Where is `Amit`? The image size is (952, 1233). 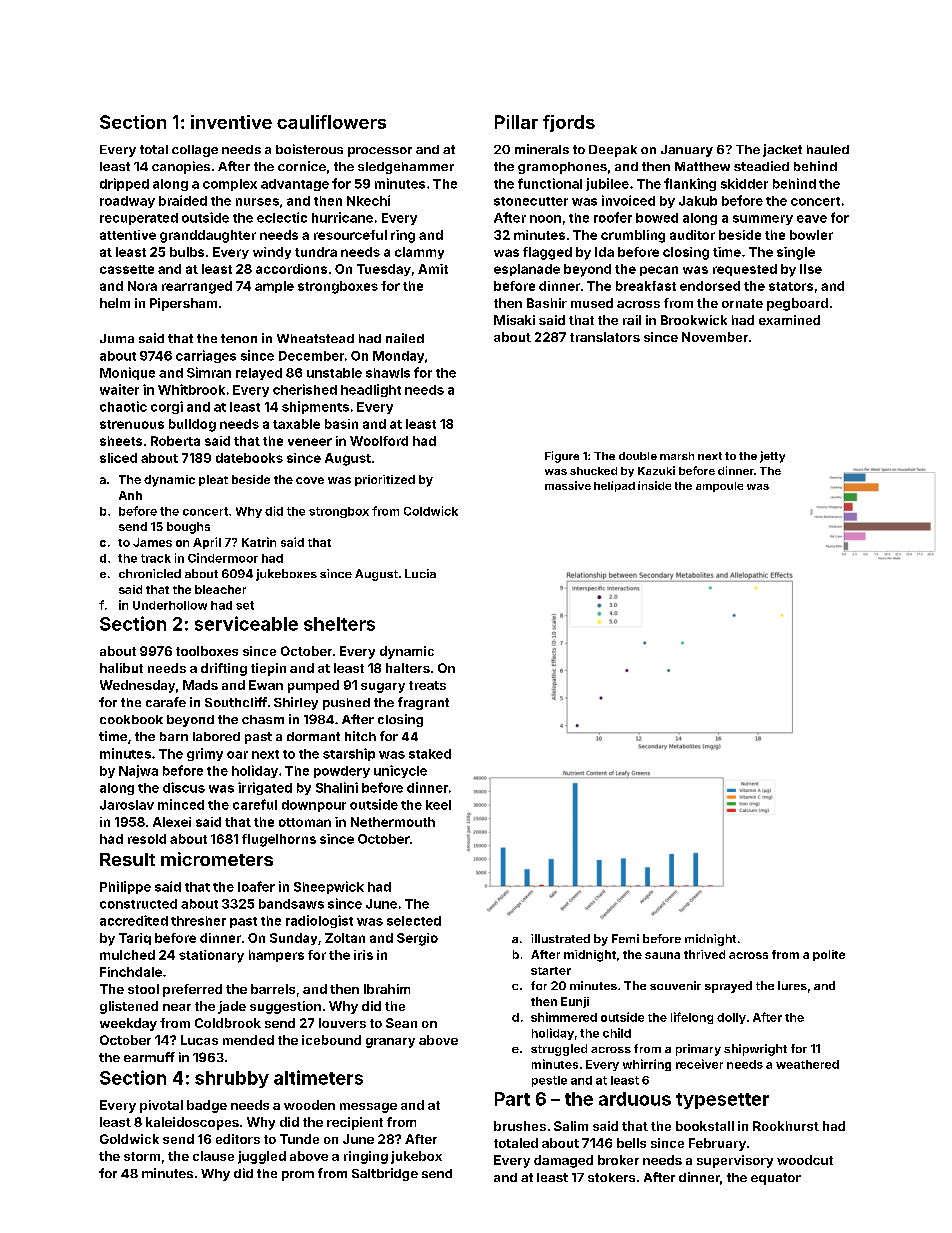
Amit is located at coordinates (433, 269).
